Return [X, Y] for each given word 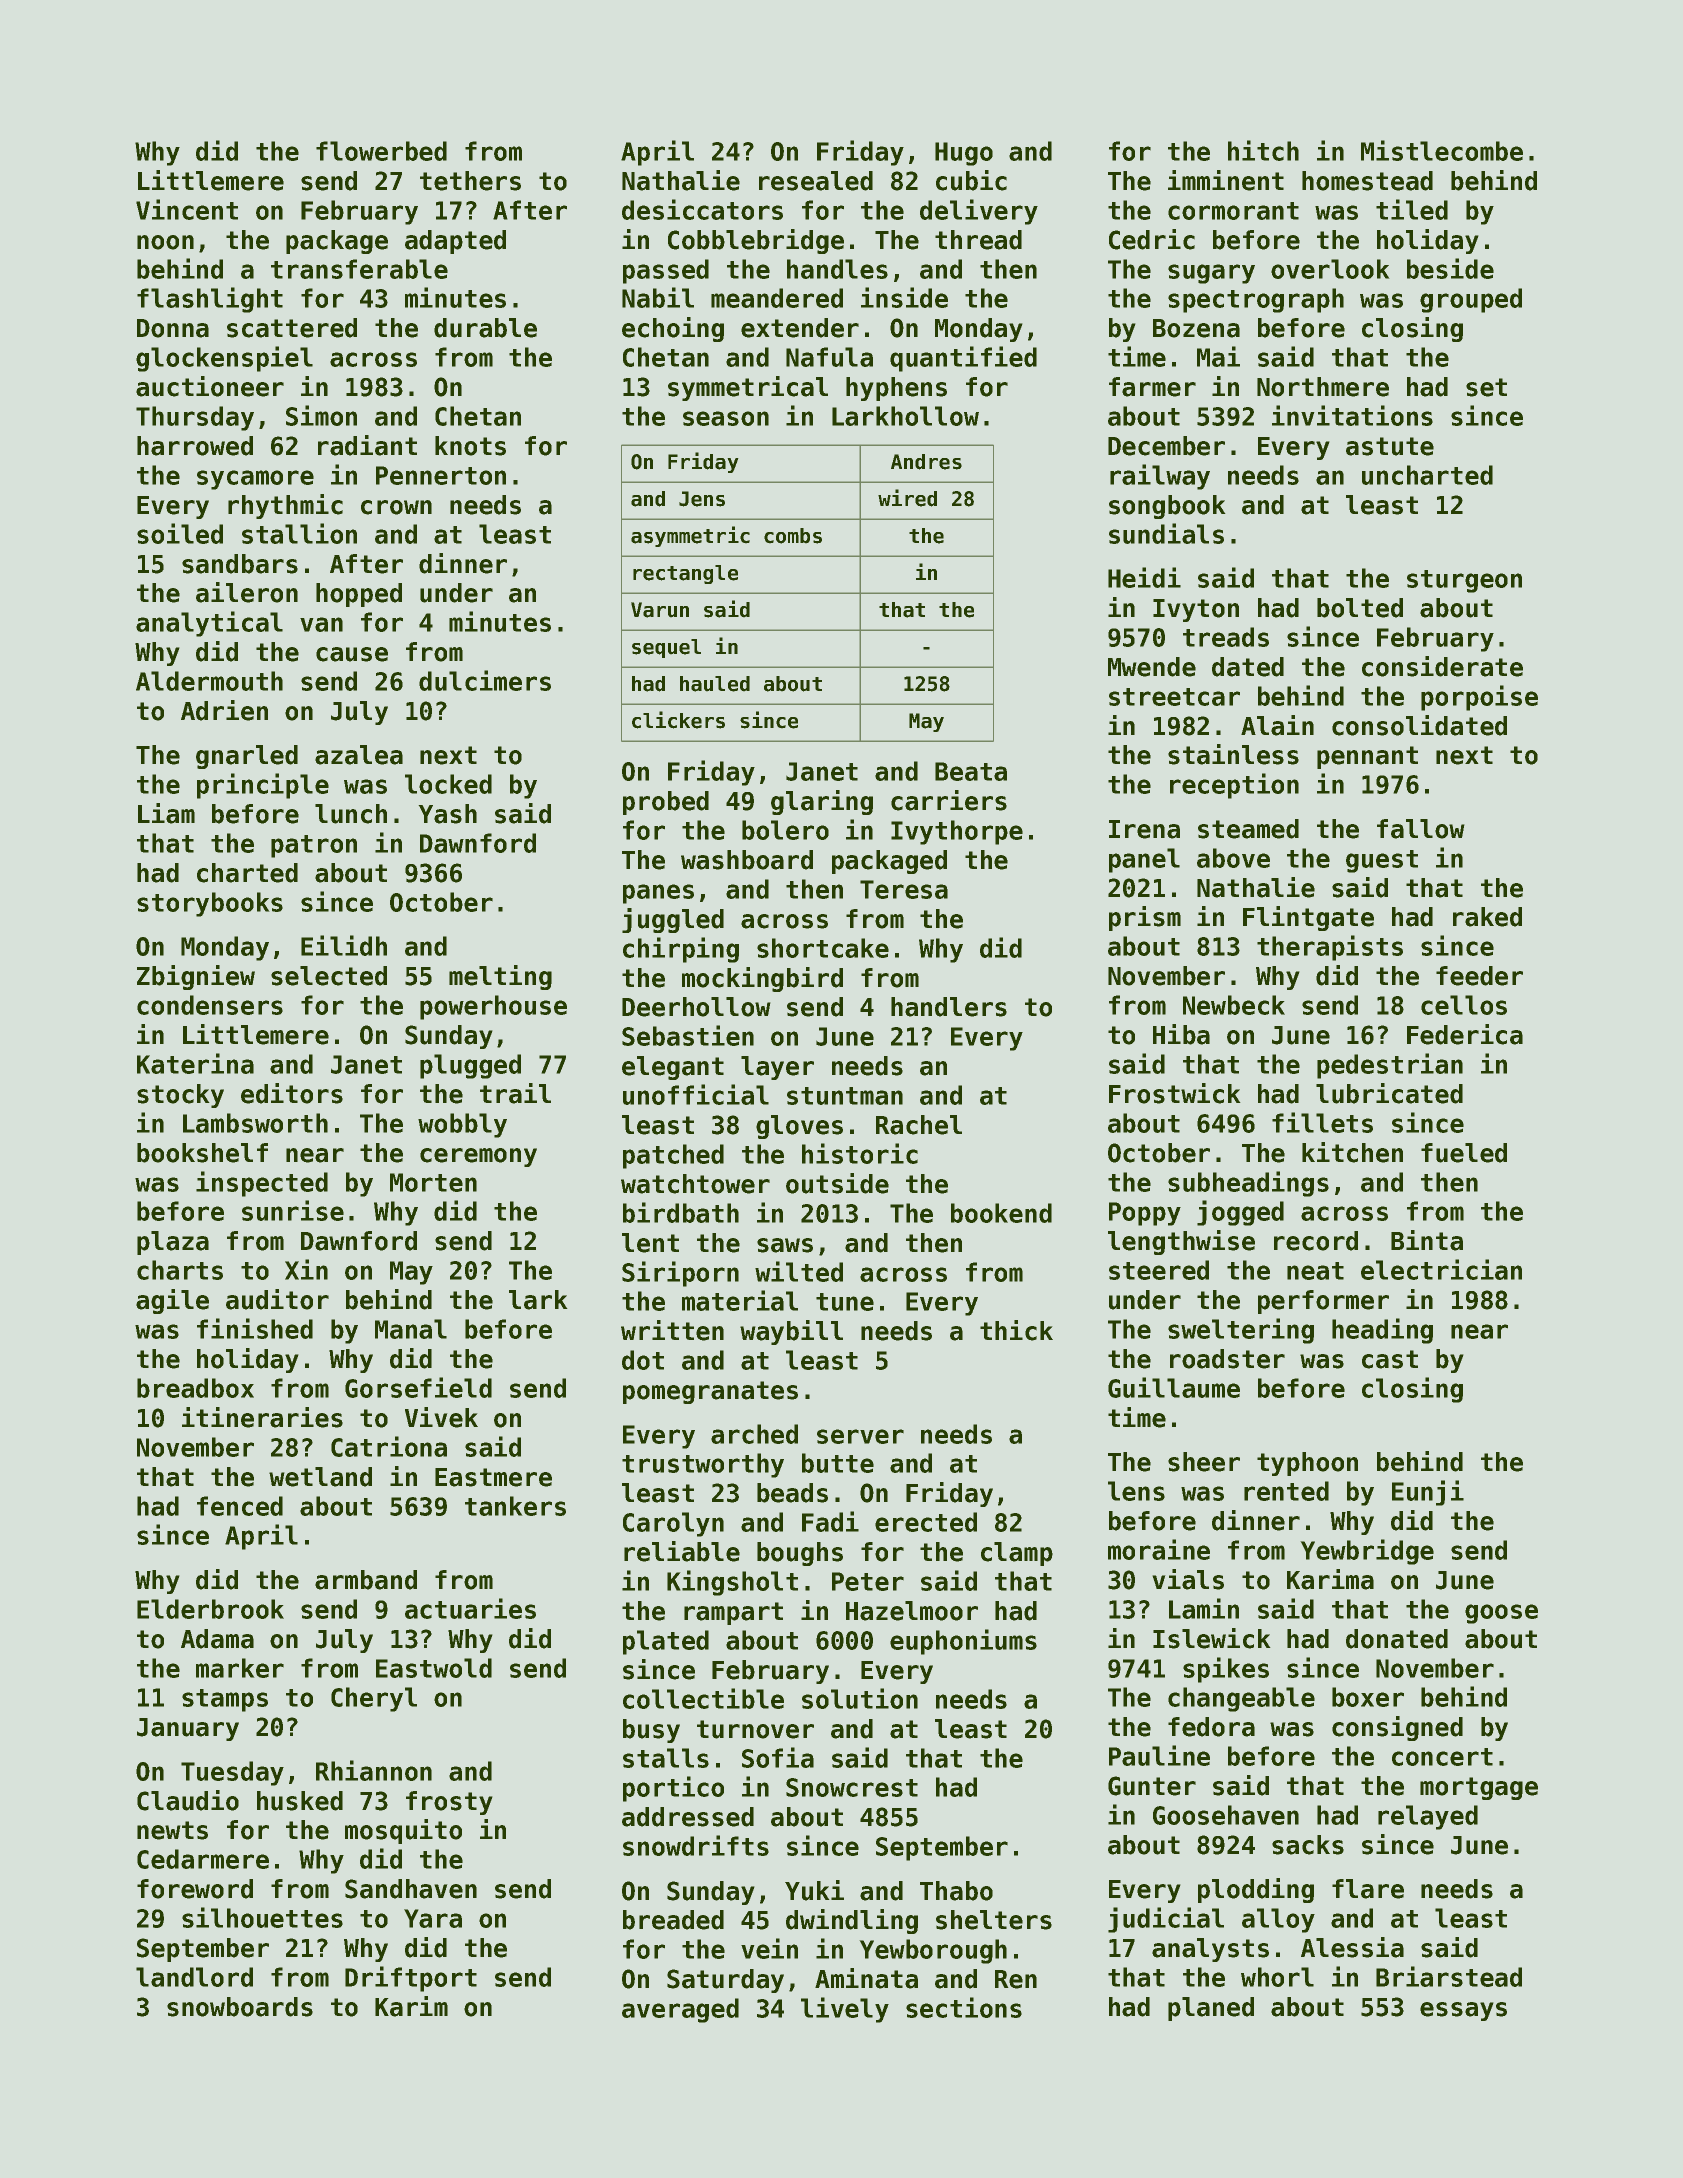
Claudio [188, 1800]
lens [1136, 1491]
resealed [816, 181]
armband [366, 1580]
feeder [1479, 976]
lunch [351, 814]
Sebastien [688, 1035]
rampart [733, 1613]
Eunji [1428, 1493]
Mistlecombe [1442, 150]
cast [1390, 1359]
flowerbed [381, 151]
